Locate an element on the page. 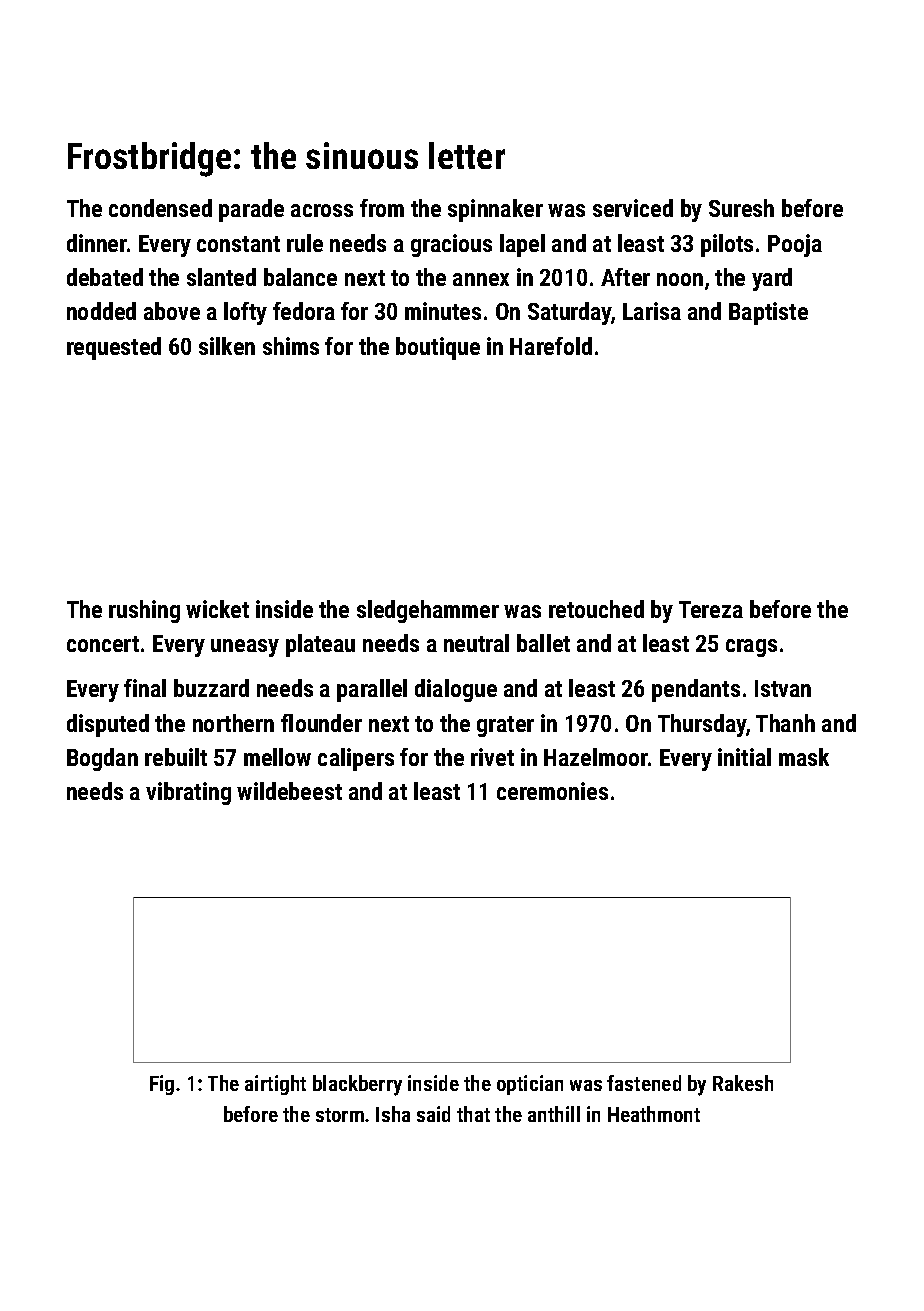 This image has width=924, height=1311. gracious is located at coordinates (451, 245).
